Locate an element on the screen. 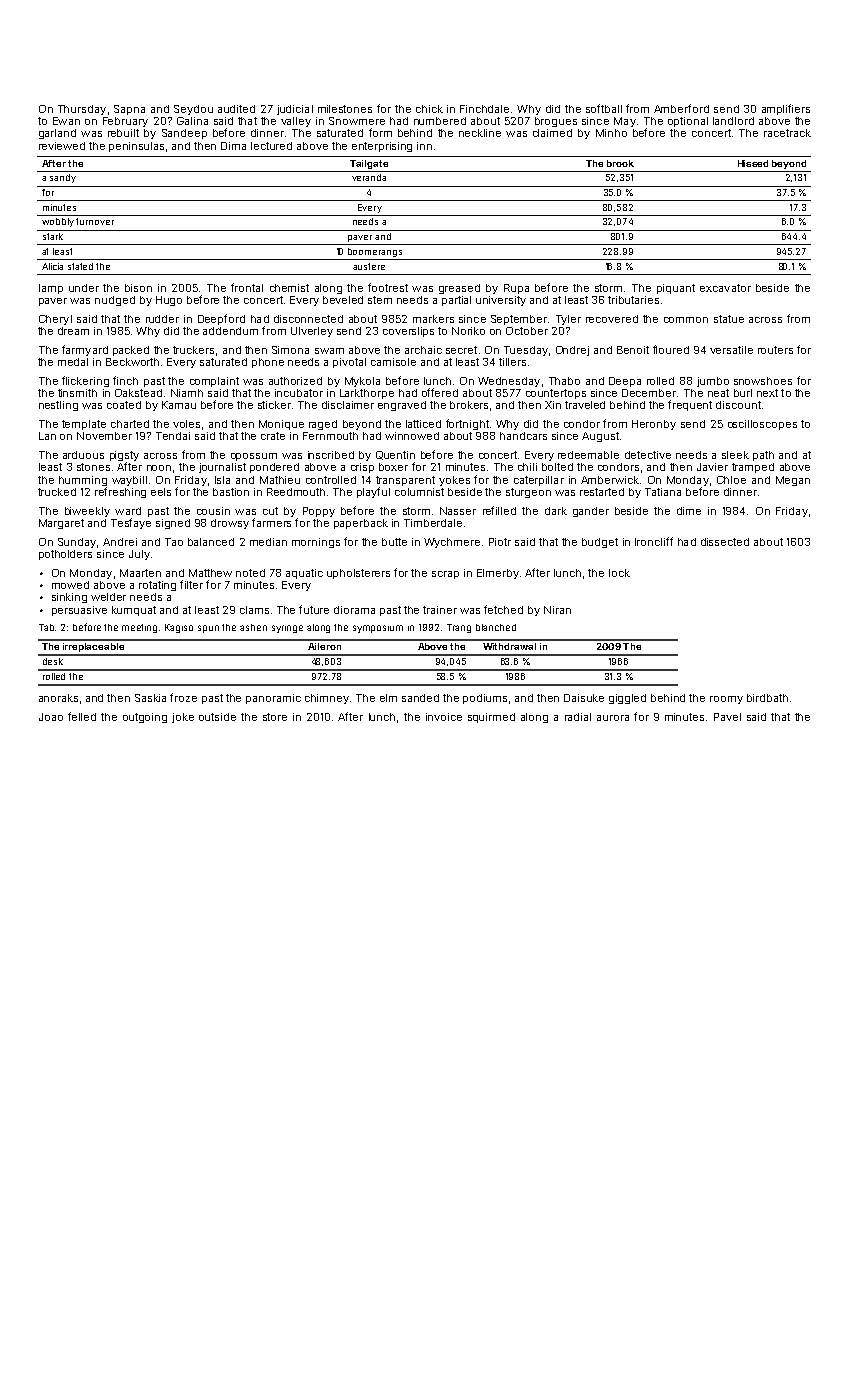 The height and width of the screenshot is (1400, 849). dissected is located at coordinates (725, 542).
